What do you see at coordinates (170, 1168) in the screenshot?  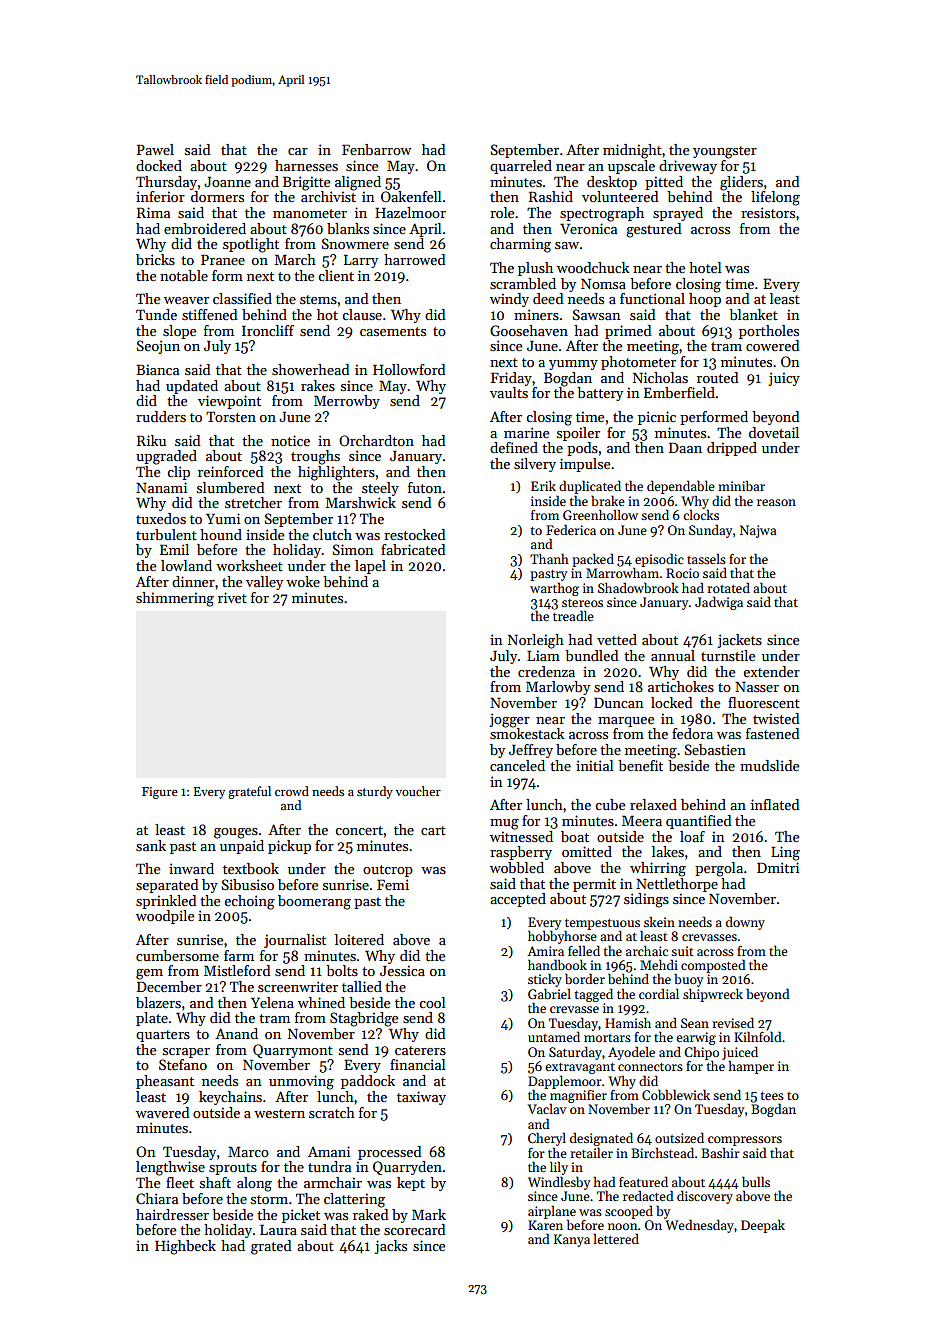 I see `lengthwise` at bounding box center [170, 1168].
